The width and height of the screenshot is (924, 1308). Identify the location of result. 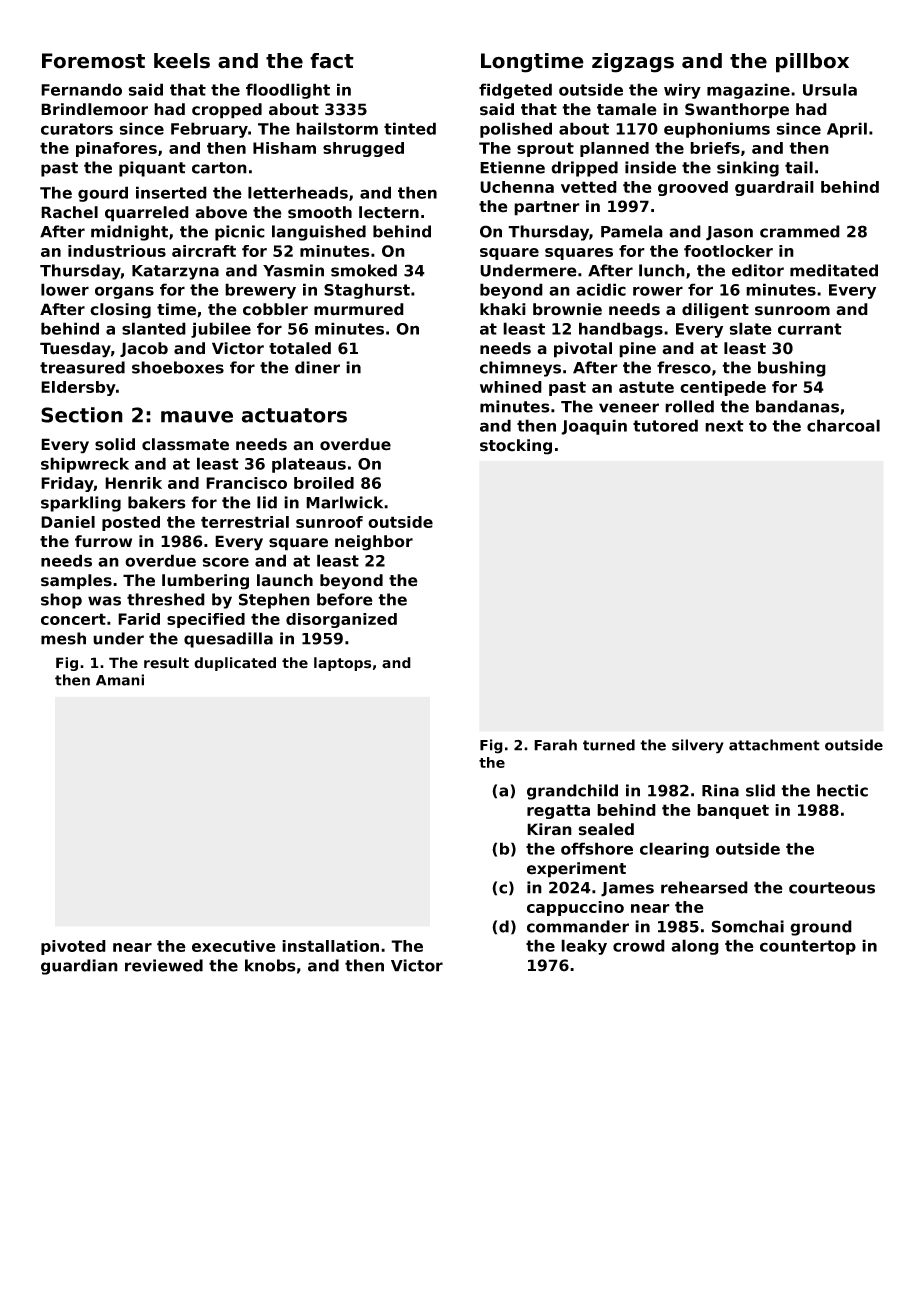
(166, 663).
